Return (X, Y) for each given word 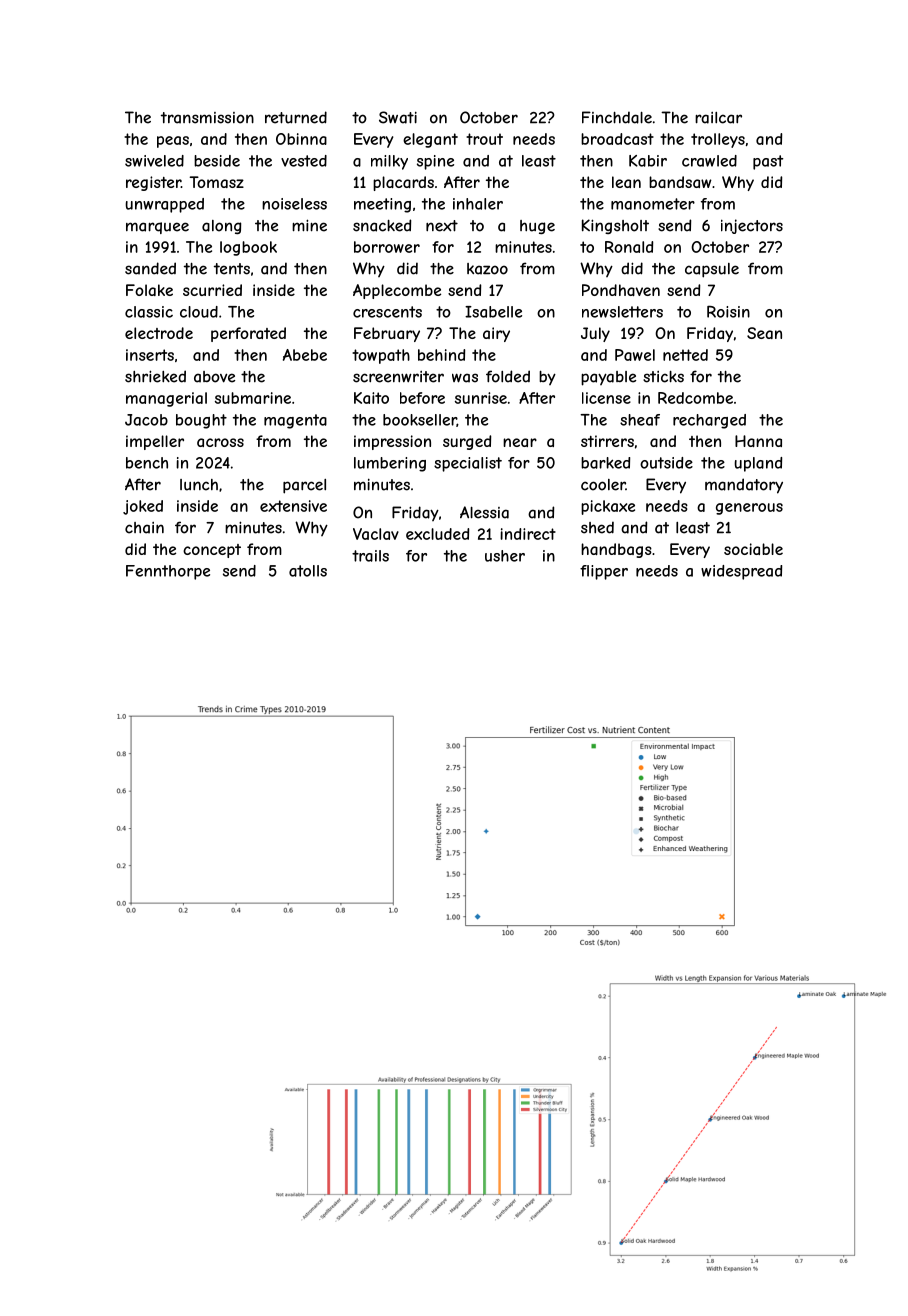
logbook (248, 248)
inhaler (478, 204)
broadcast (617, 139)
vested (304, 161)
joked (143, 507)
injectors (752, 226)
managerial (166, 399)
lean (626, 182)
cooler (603, 485)
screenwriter (398, 377)
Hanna (758, 441)
